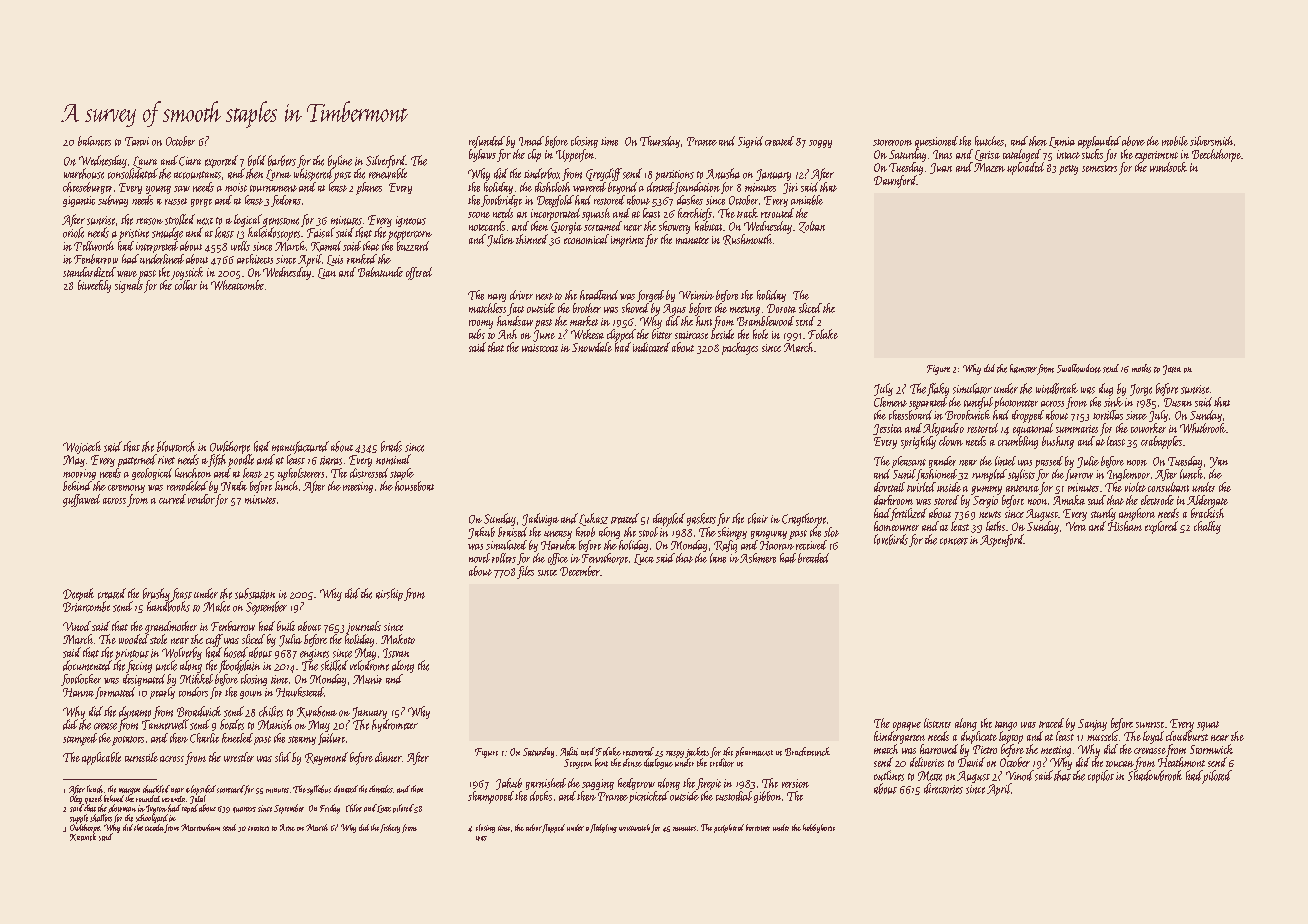 This screenshot has height=924, width=1308. What do you see at coordinates (1181, 762) in the screenshot?
I see `Heathmont` at bounding box center [1181, 762].
